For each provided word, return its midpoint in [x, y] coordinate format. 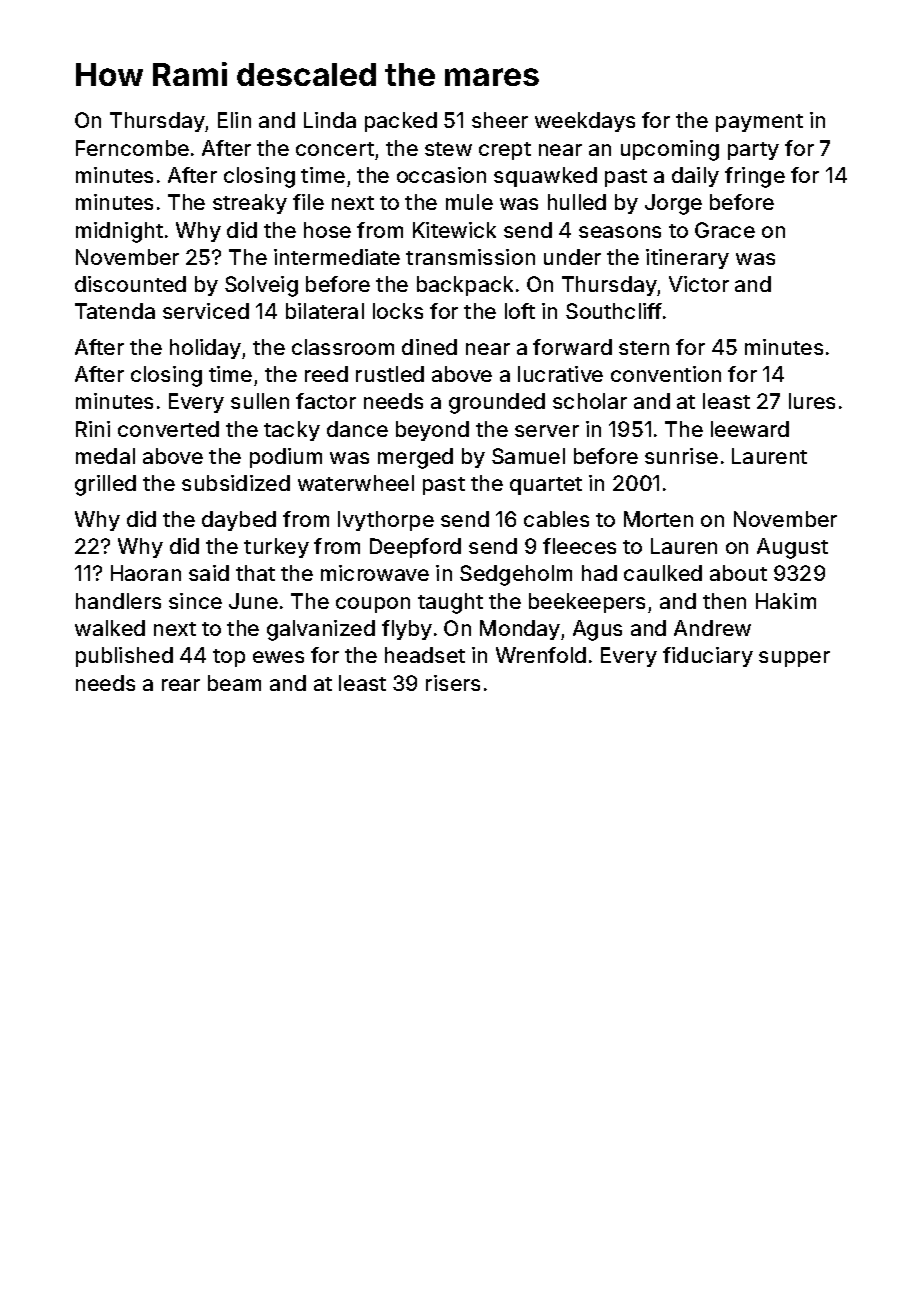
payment [759, 123]
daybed [239, 521]
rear [181, 685]
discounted [130, 284]
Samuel [528, 456]
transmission [470, 257]
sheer [500, 120]
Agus [597, 630]
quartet [546, 486]
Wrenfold [541, 655]
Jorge [673, 204]
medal [105, 456]
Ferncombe [132, 148]
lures [812, 401]
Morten [658, 519]
